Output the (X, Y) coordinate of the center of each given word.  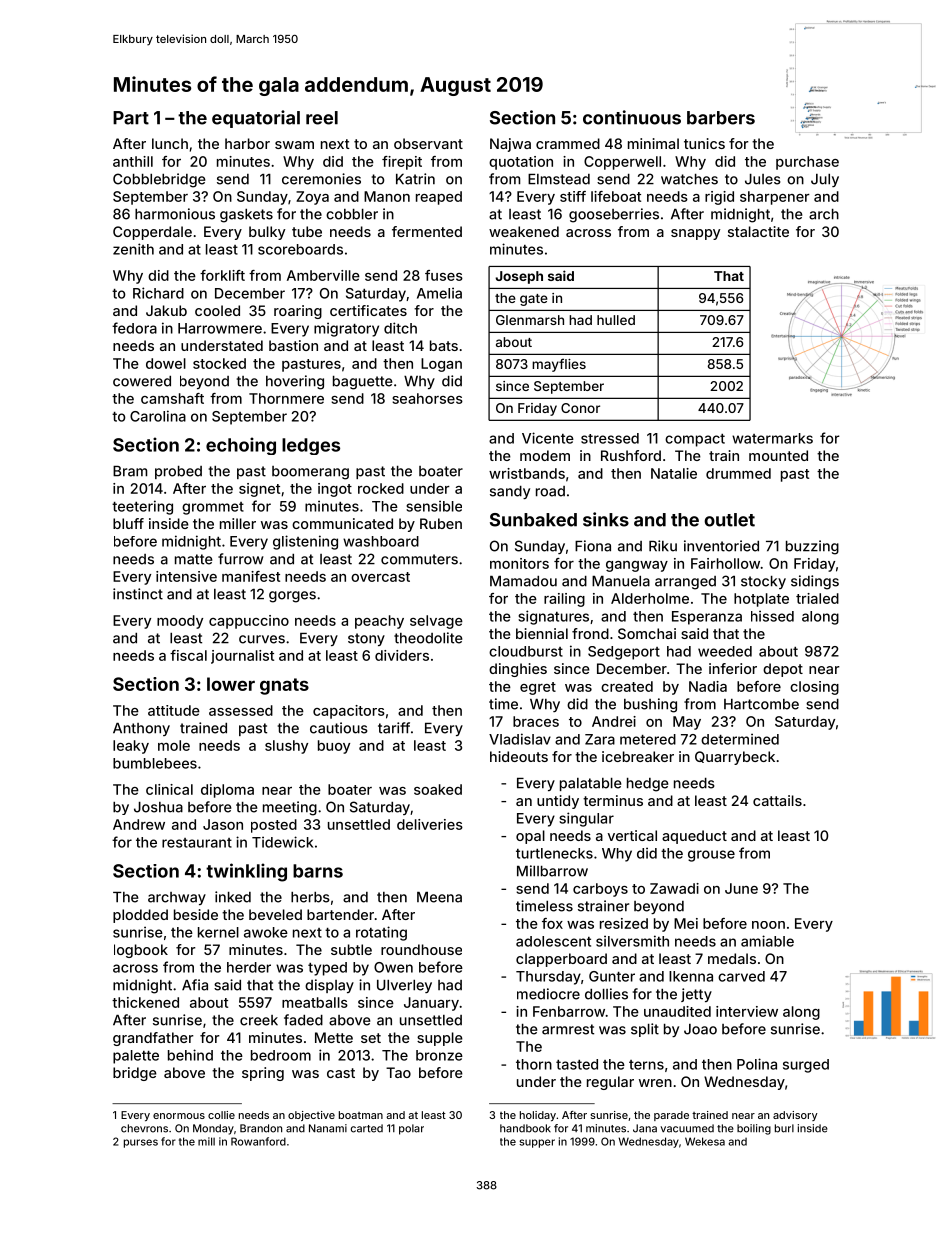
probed (178, 472)
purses (141, 1143)
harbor (247, 143)
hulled (616, 320)
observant (428, 143)
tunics (704, 143)
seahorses (427, 398)
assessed (241, 710)
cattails (777, 800)
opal (530, 837)
